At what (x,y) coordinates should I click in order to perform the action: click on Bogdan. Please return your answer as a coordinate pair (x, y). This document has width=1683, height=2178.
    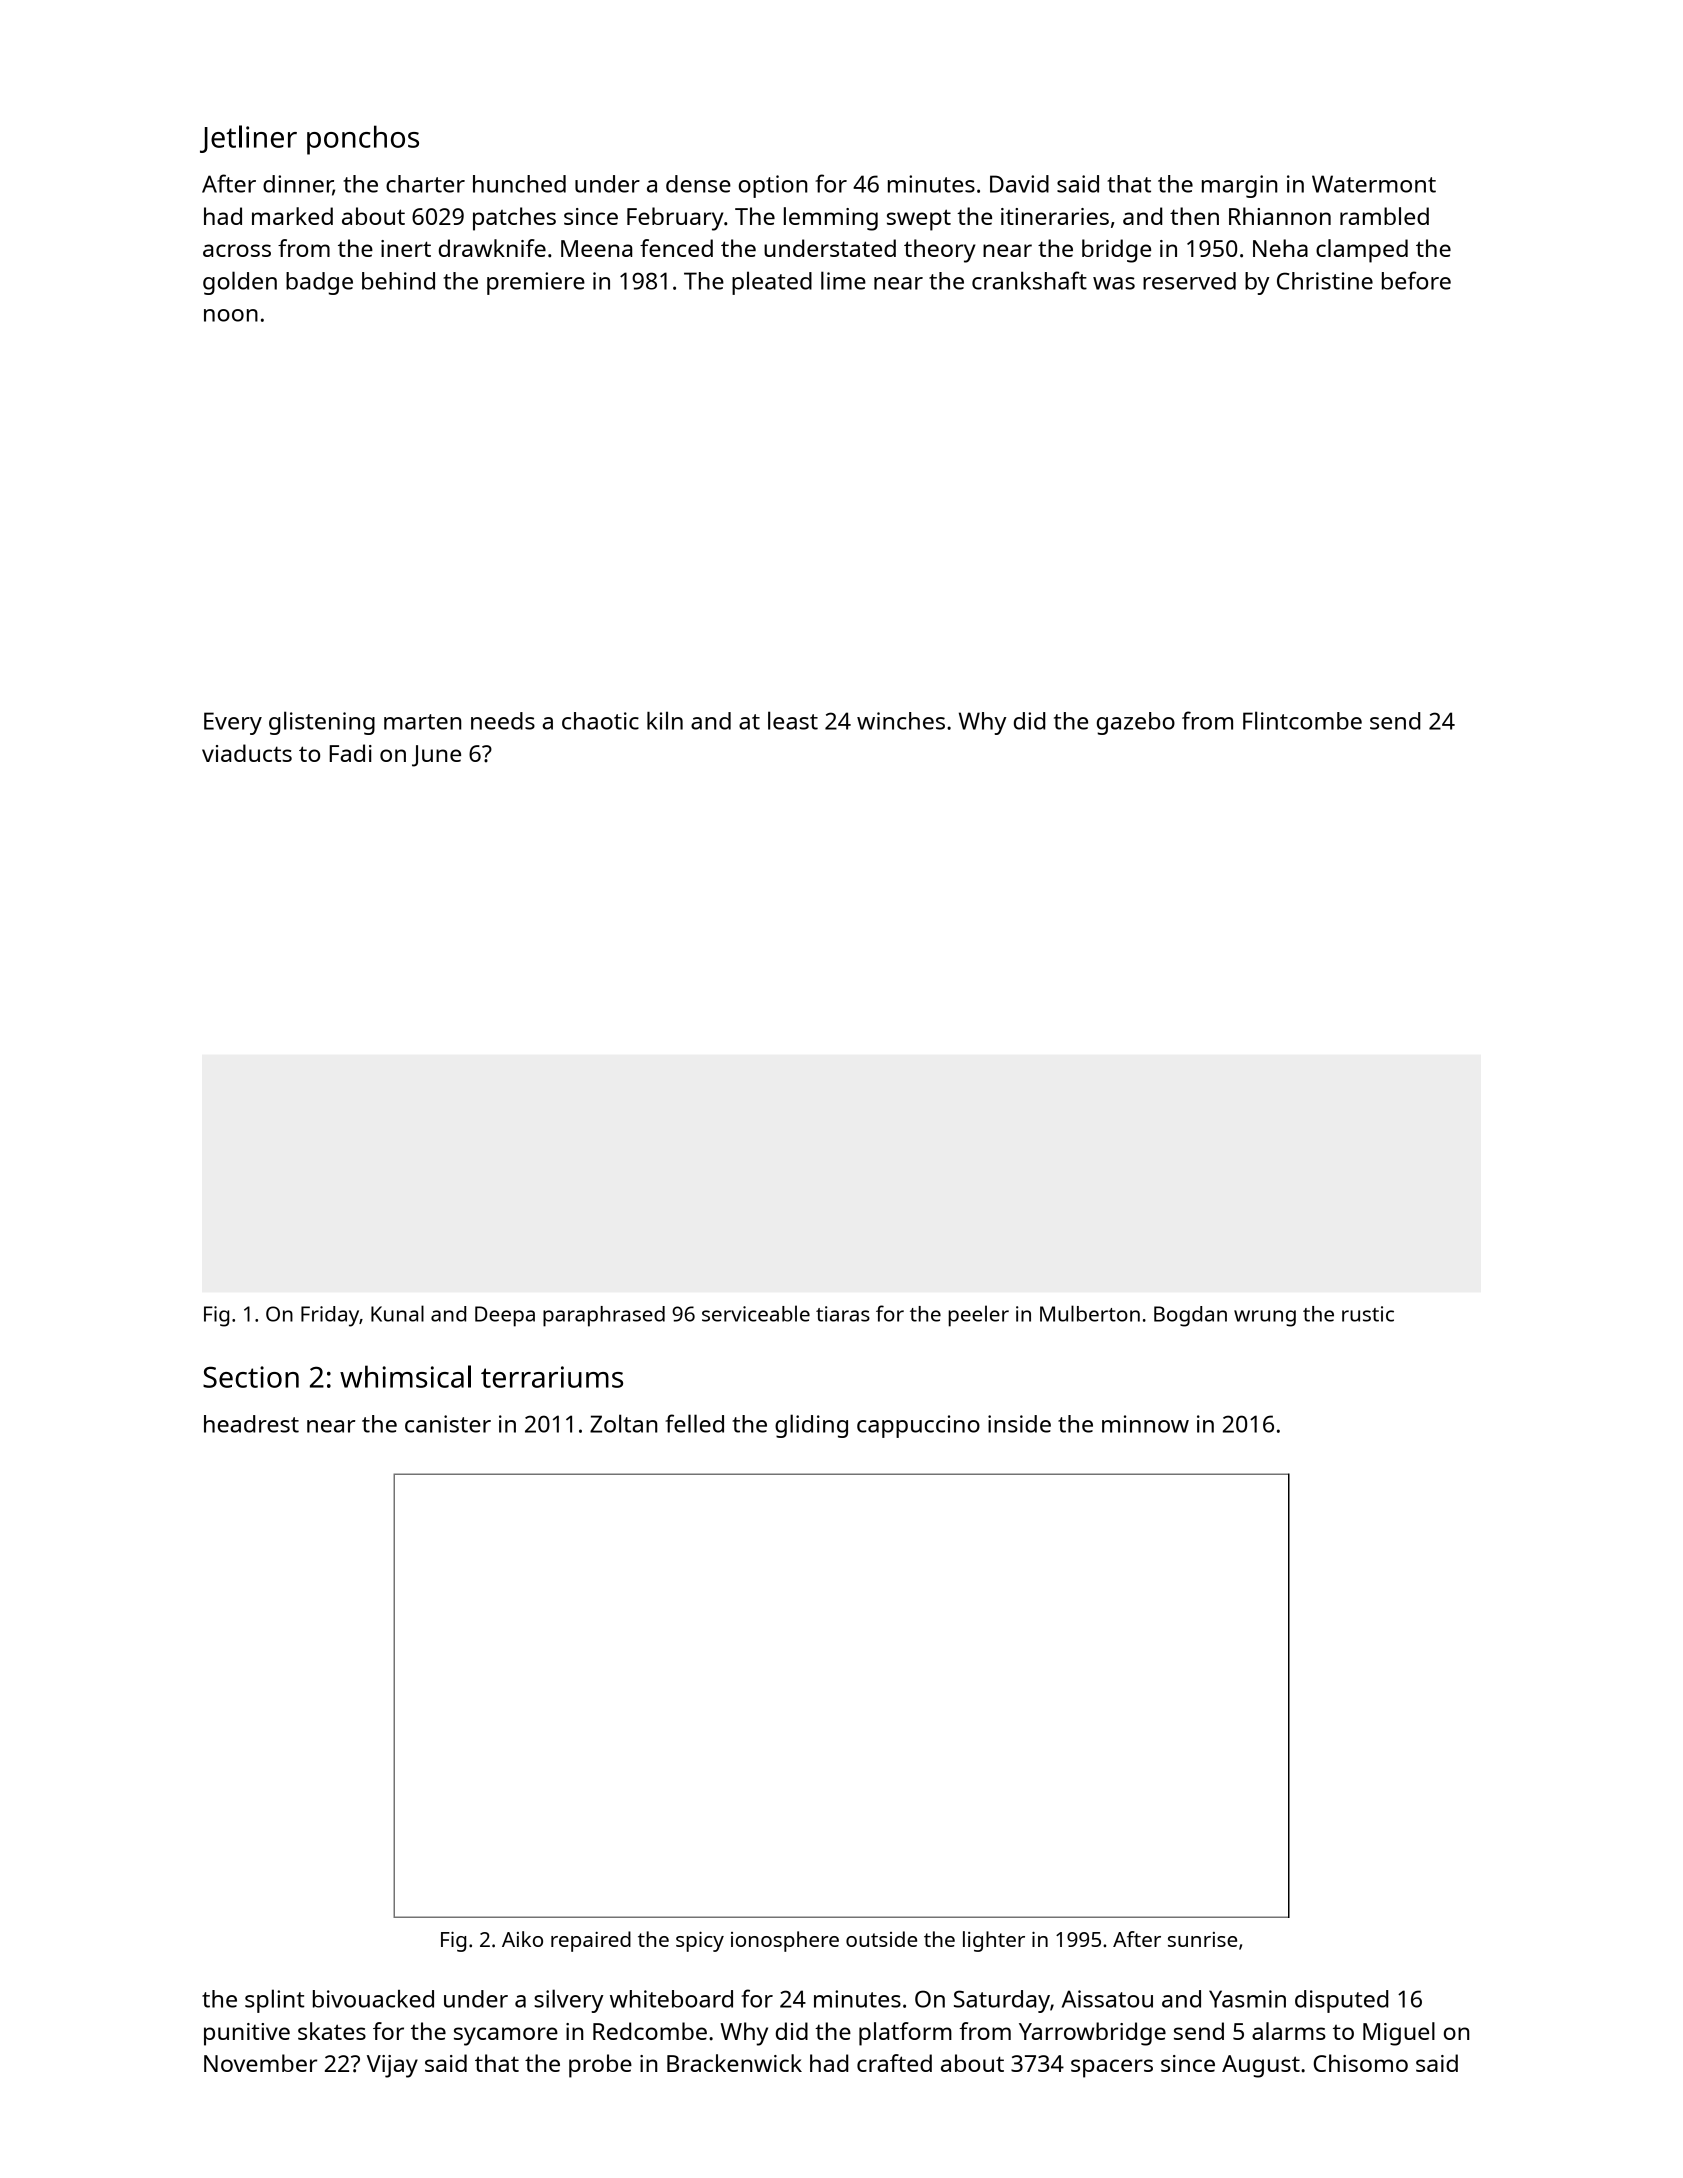
    Looking at the image, I should click on (1190, 1316).
